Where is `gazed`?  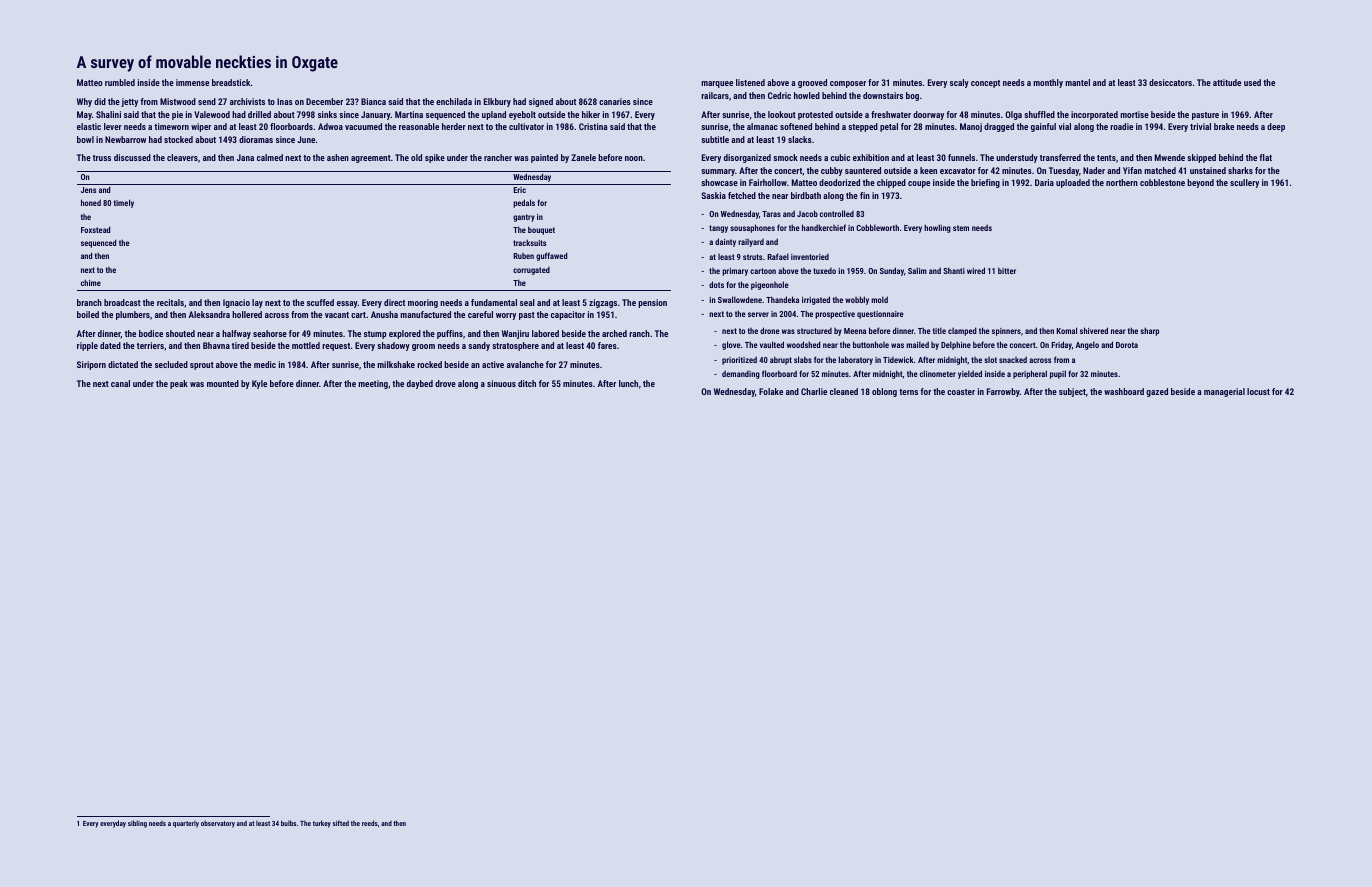 gazed is located at coordinates (1157, 392).
